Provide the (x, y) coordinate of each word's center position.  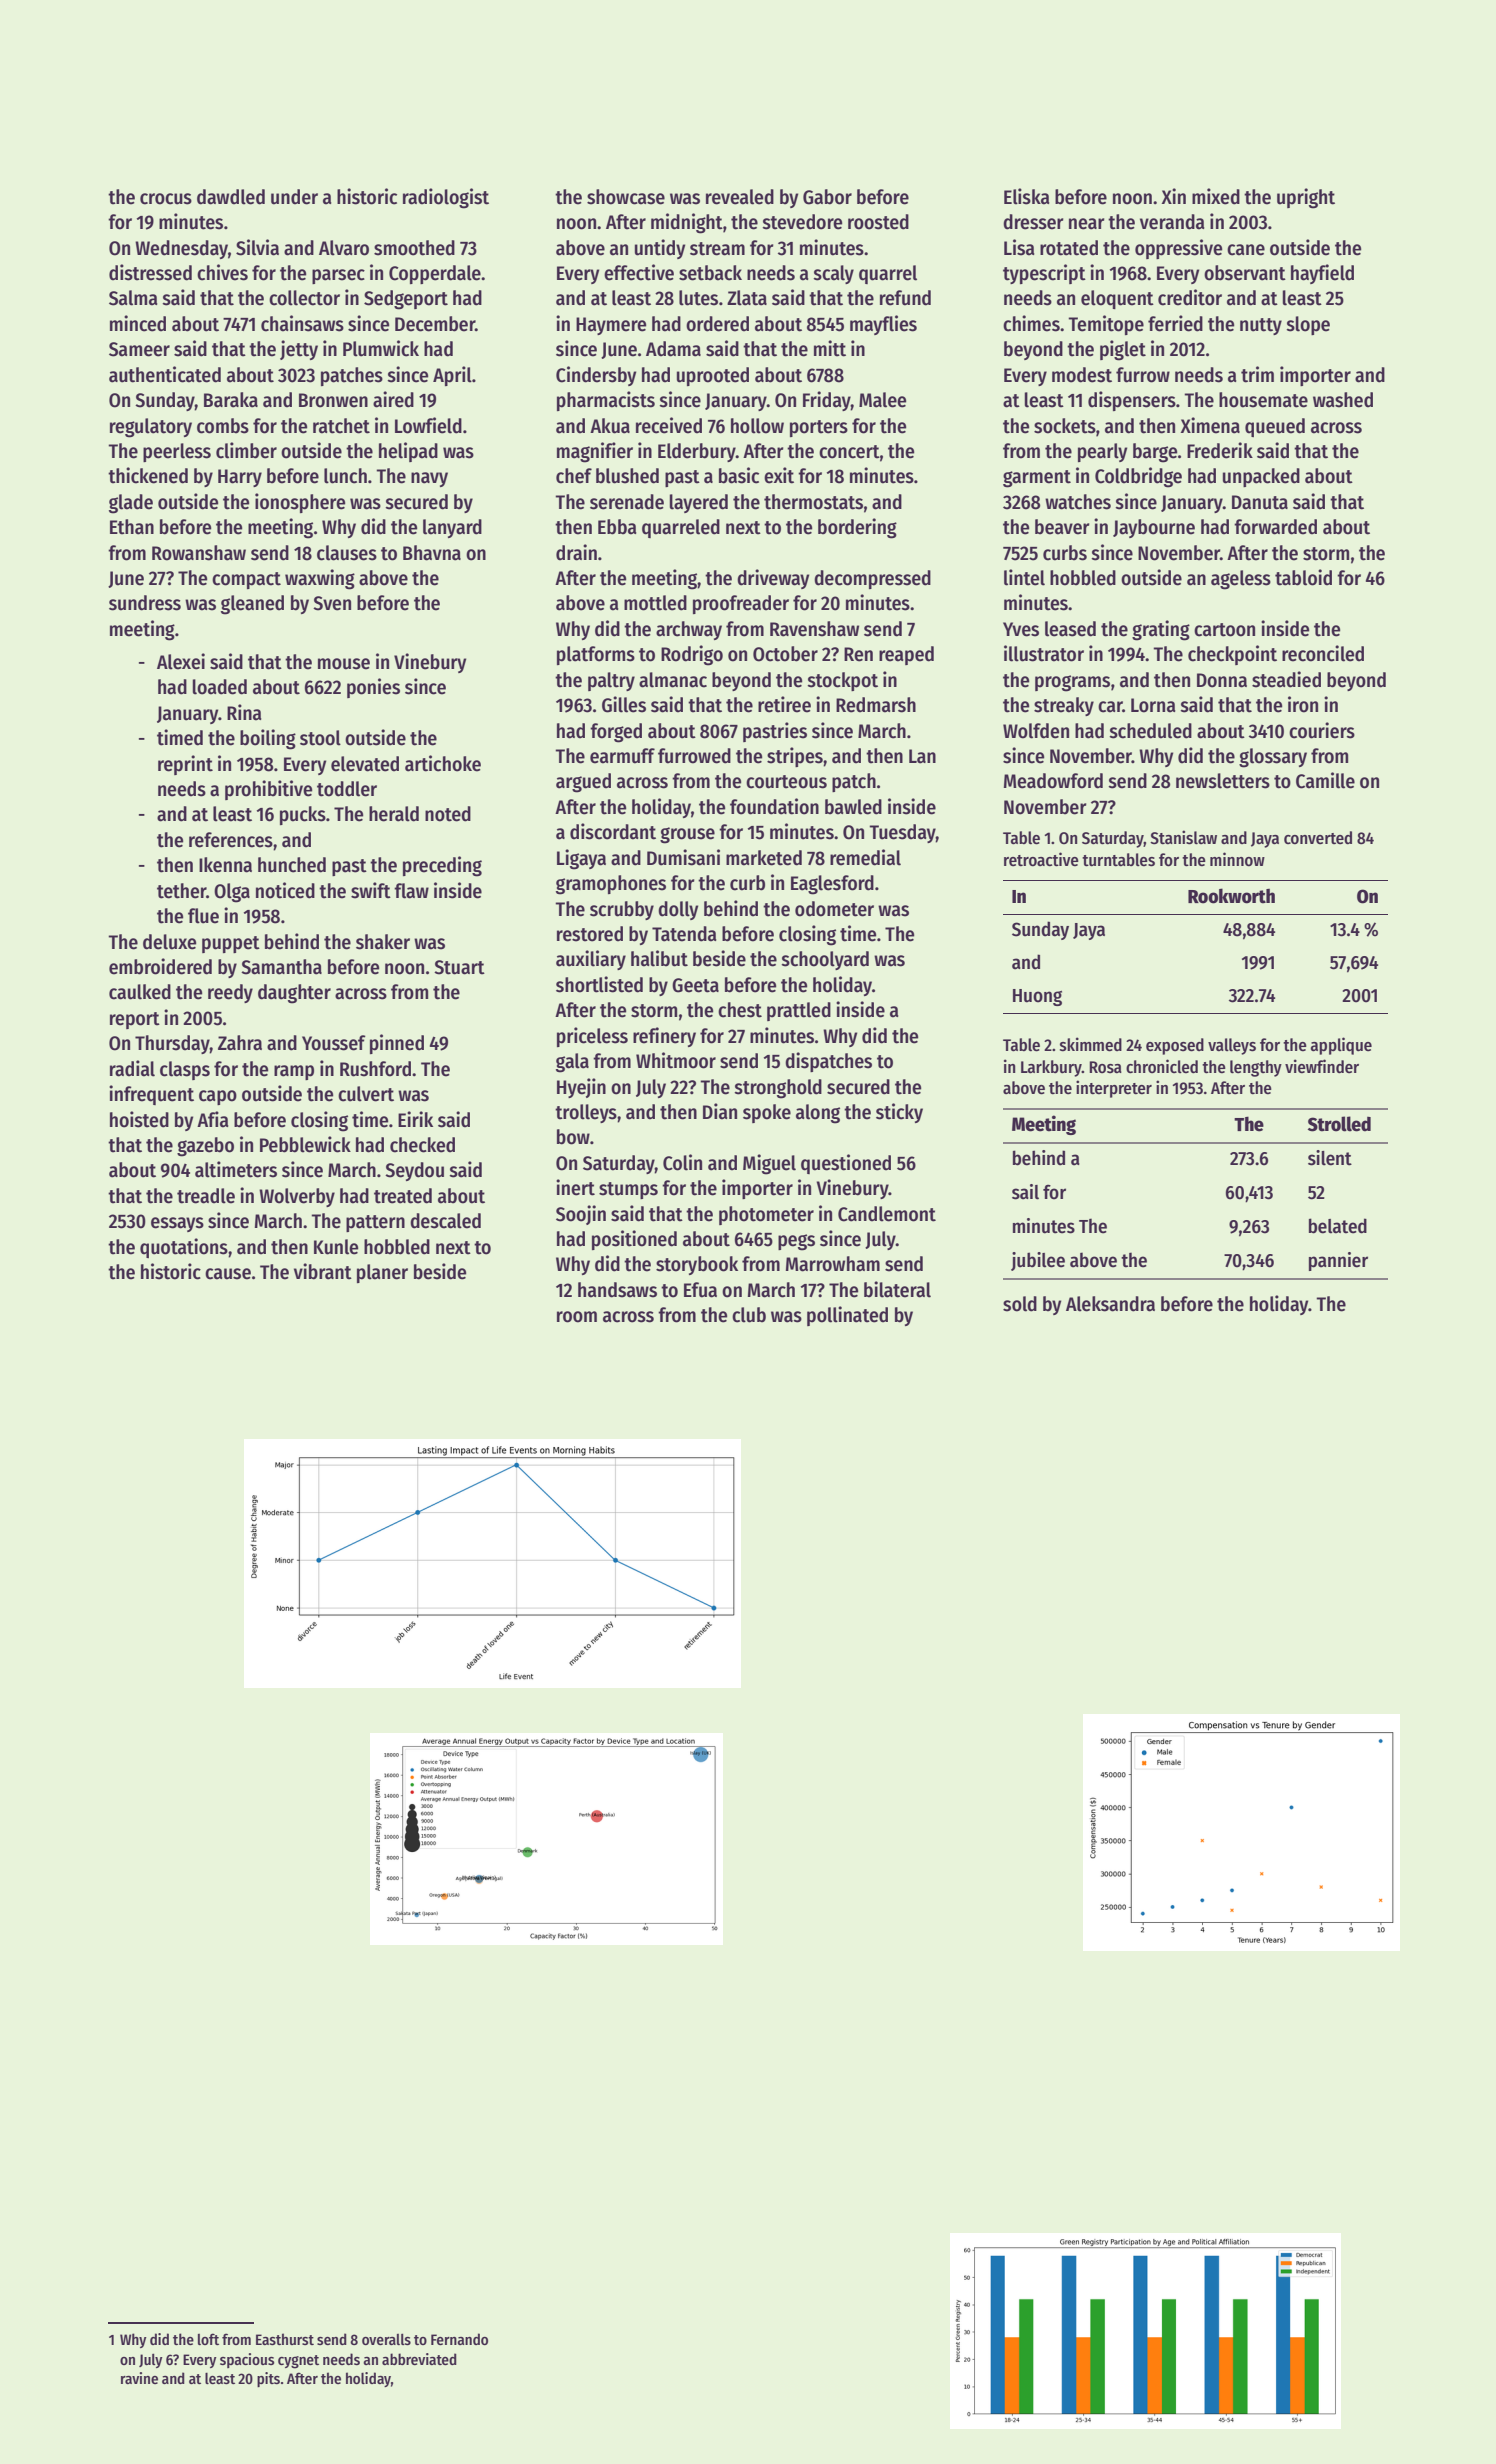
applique (1341, 1046)
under (294, 197)
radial (132, 1068)
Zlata (747, 298)
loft (208, 2339)
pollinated (847, 1316)
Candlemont (887, 1214)
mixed (1216, 196)
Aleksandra (1110, 1304)
